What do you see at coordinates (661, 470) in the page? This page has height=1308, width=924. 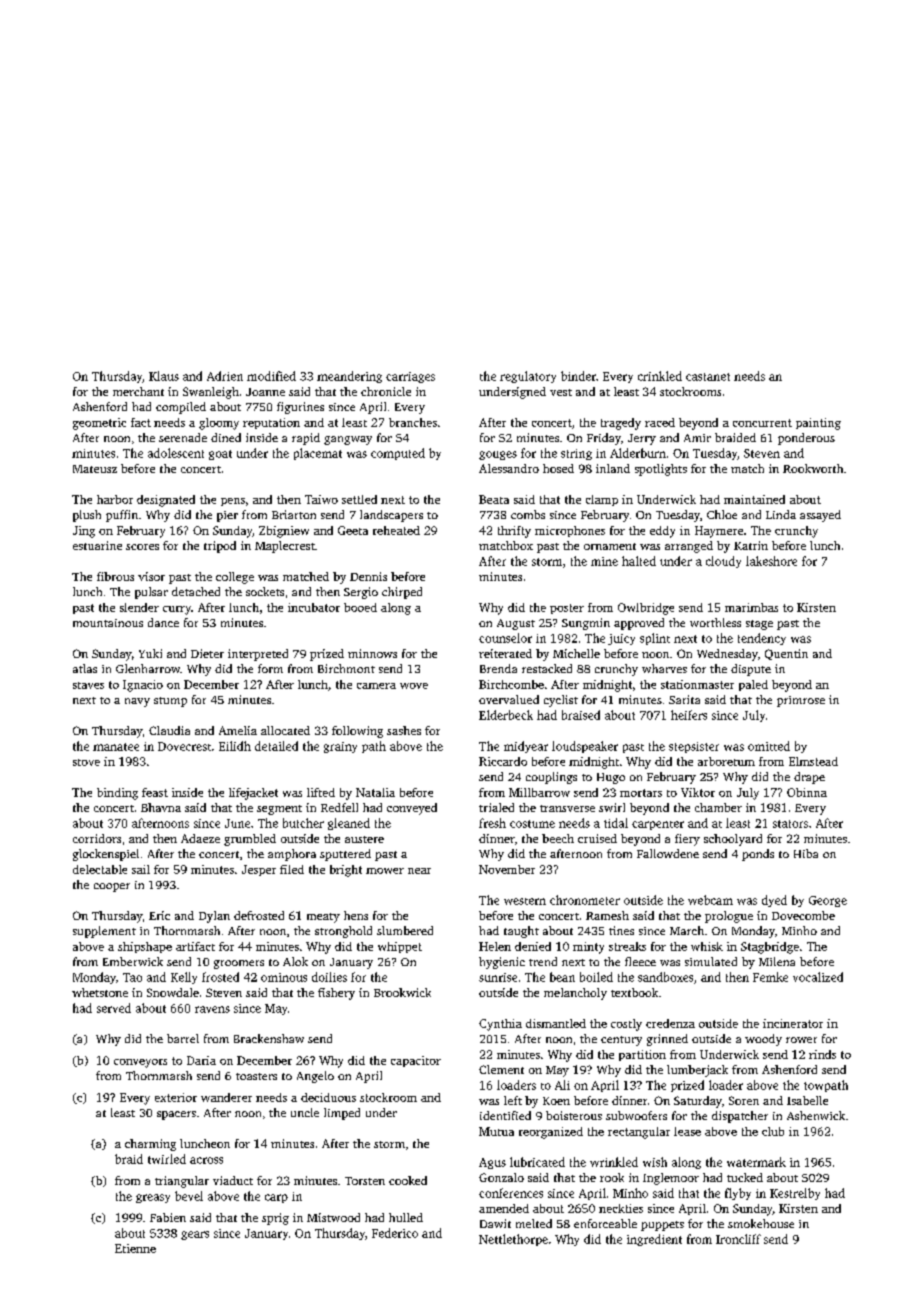 I see `spotlights` at bounding box center [661, 470].
